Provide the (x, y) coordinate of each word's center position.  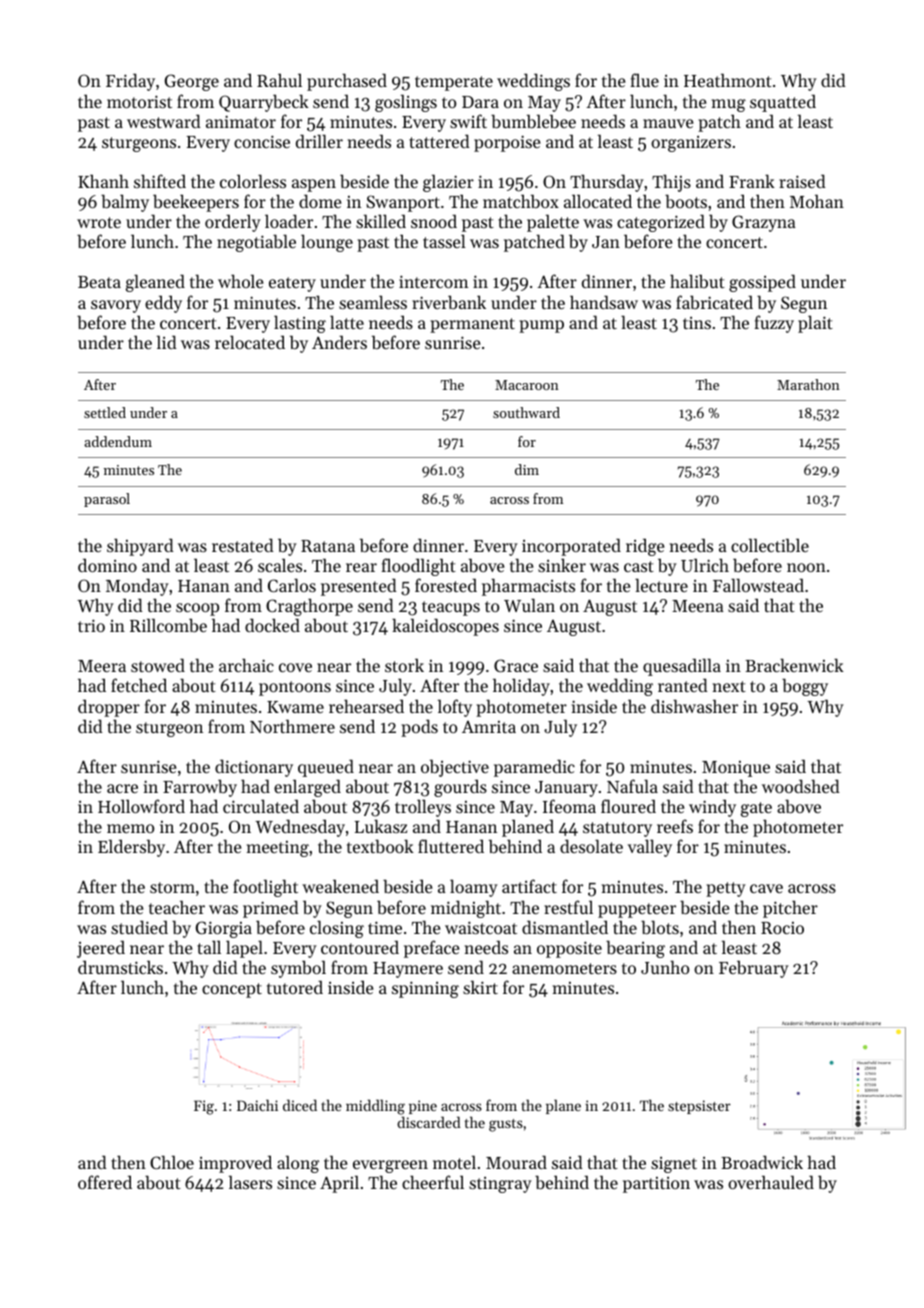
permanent (472, 325)
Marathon (808, 384)
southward (526, 412)
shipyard (140, 547)
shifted (160, 181)
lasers (250, 1182)
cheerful (433, 1182)
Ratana (328, 546)
